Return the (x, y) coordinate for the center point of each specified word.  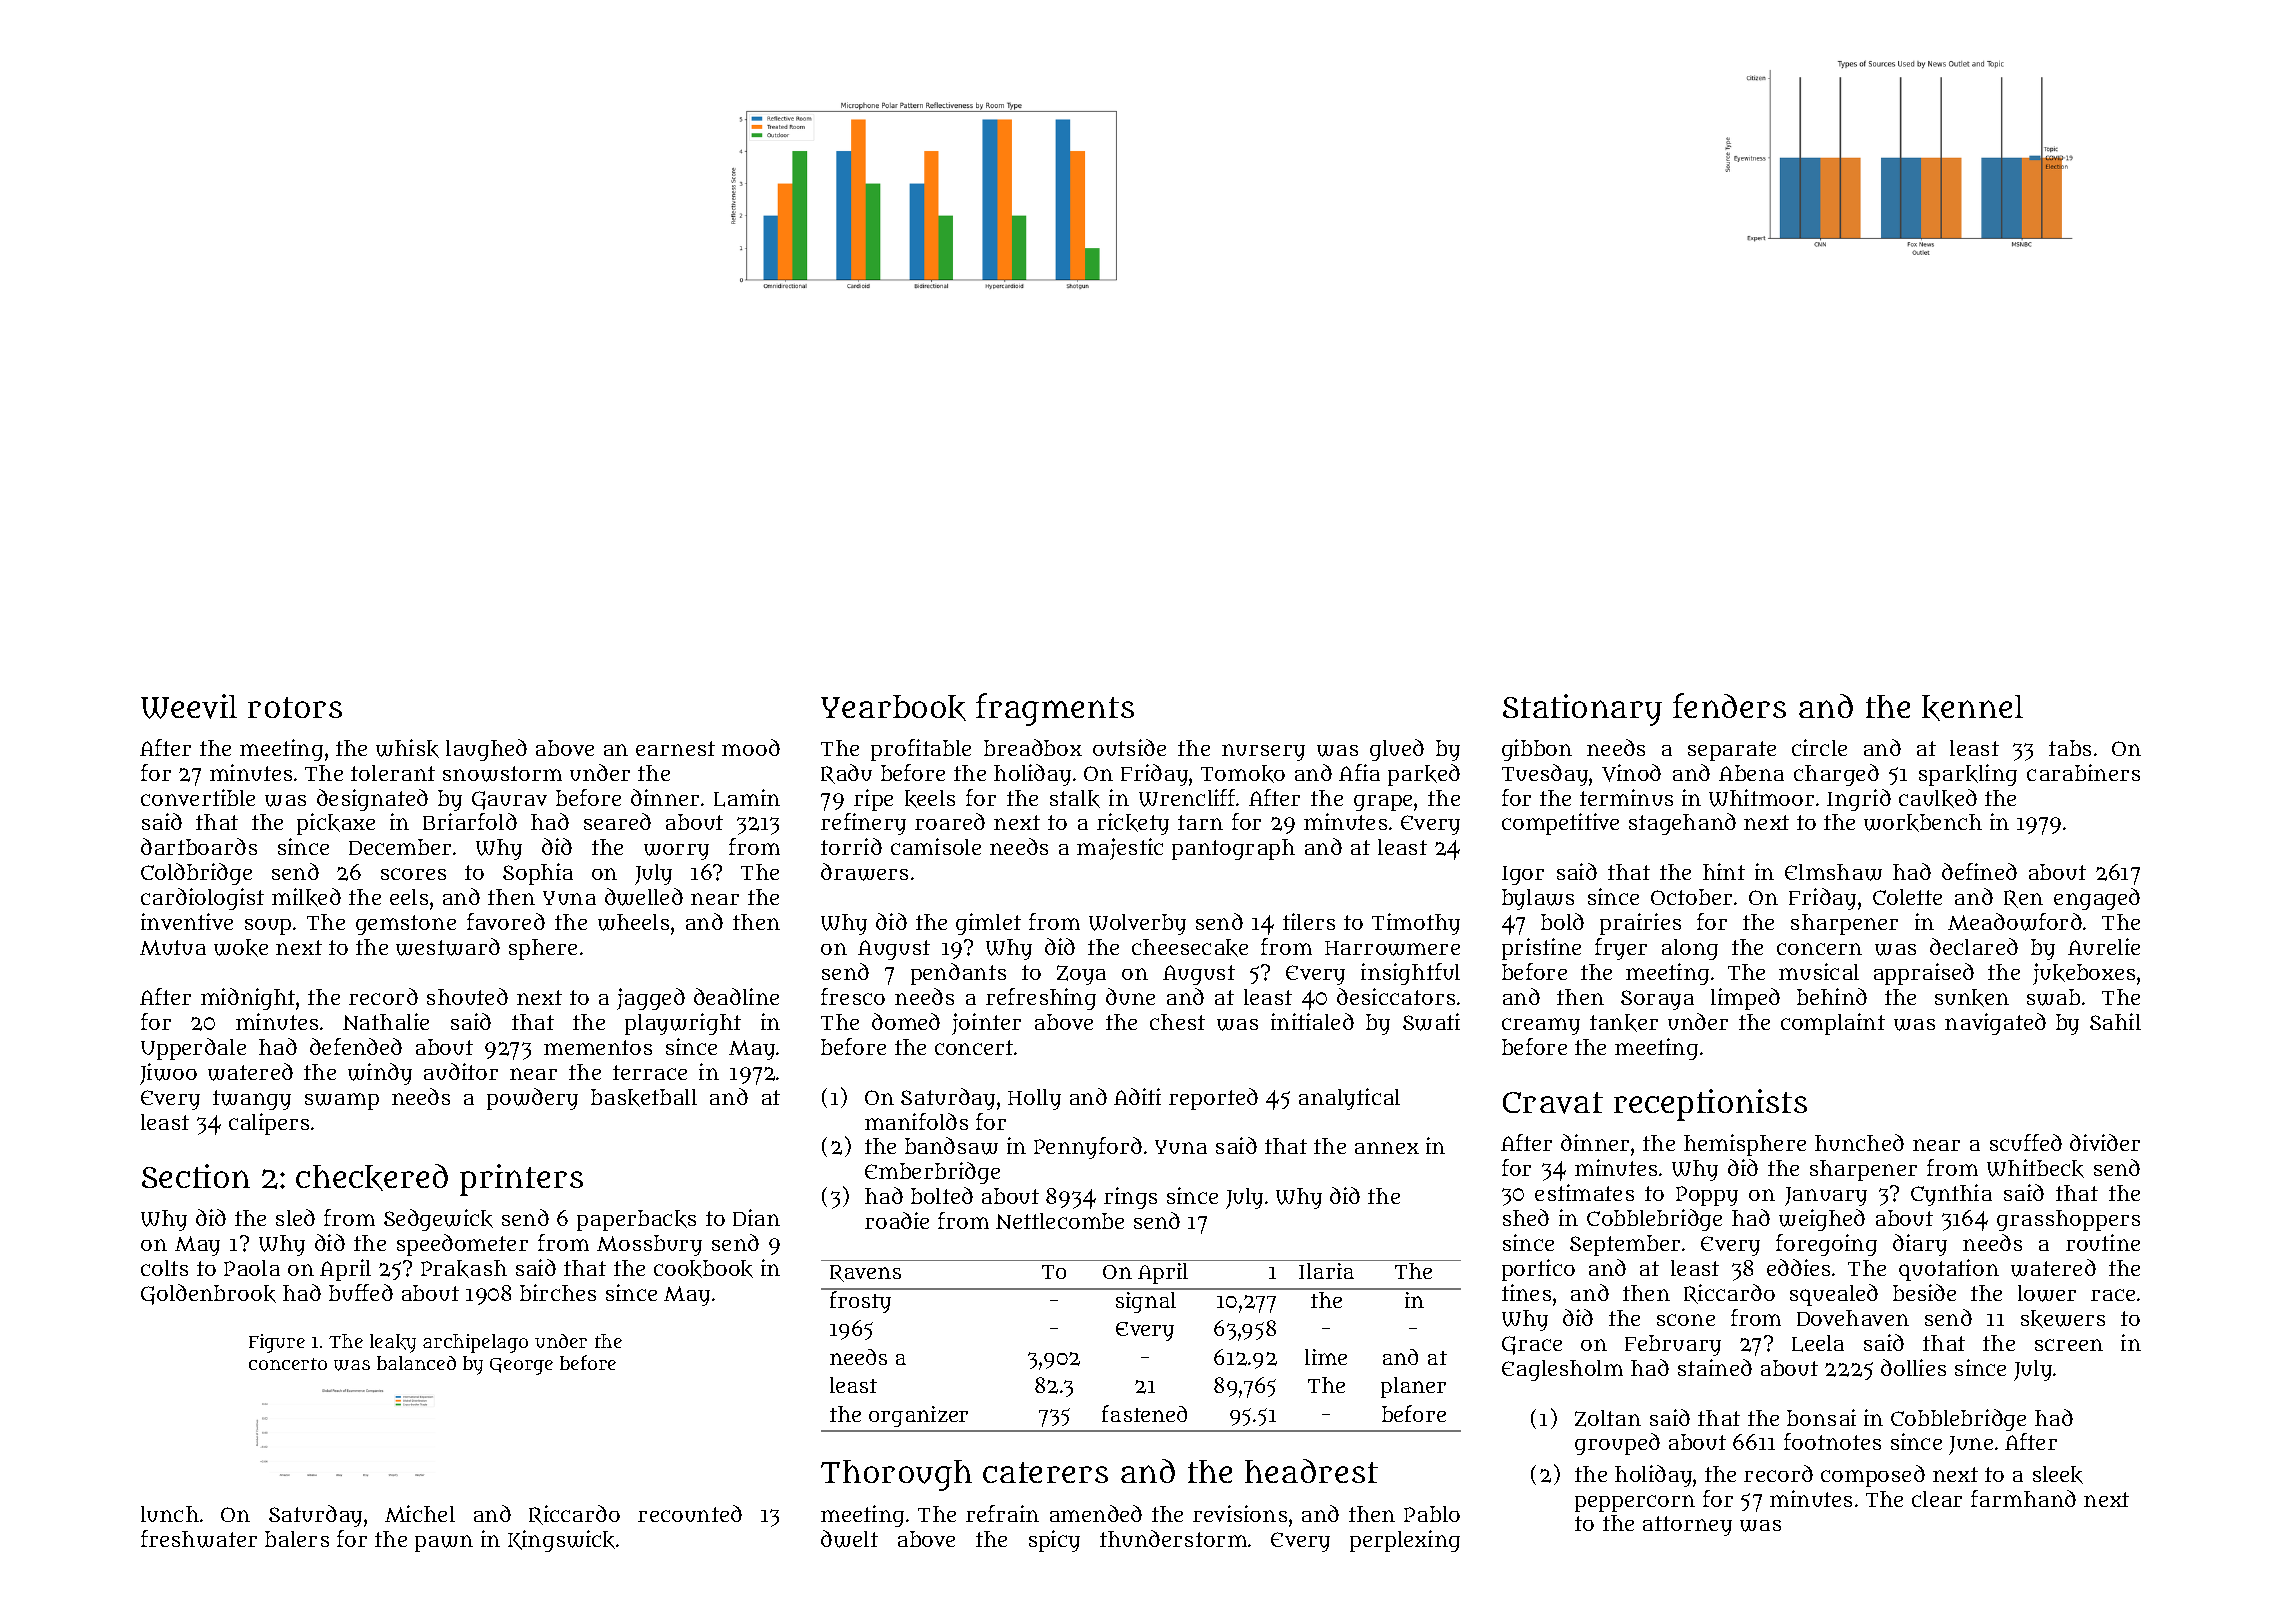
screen (2069, 1345)
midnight (248, 999)
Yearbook (893, 708)
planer (1413, 1387)
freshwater (199, 1539)
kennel (1972, 708)
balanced (416, 1363)
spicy (1054, 1541)
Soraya (1657, 1000)
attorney (1687, 1526)
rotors (295, 707)
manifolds (916, 1121)
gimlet (988, 924)
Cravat (1553, 1103)
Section (196, 1176)
